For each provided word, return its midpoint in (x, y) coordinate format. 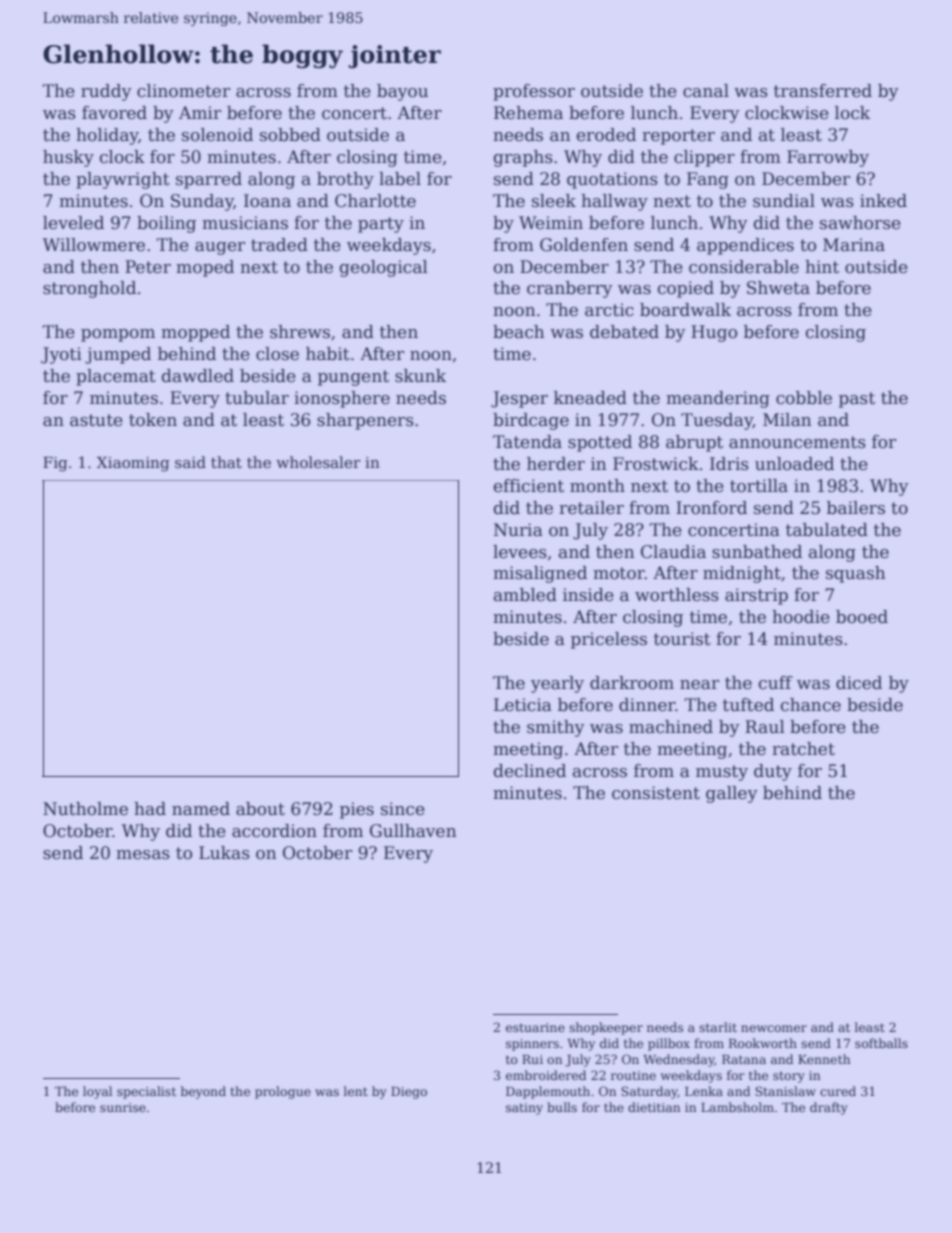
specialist (146, 1092)
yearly (557, 684)
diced (859, 683)
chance (811, 705)
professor (534, 92)
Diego (409, 1093)
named (201, 809)
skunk (420, 376)
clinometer (184, 91)
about (260, 809)
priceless (609, 640)
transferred (823, 91)
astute (96, 420)
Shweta (778, 288)
